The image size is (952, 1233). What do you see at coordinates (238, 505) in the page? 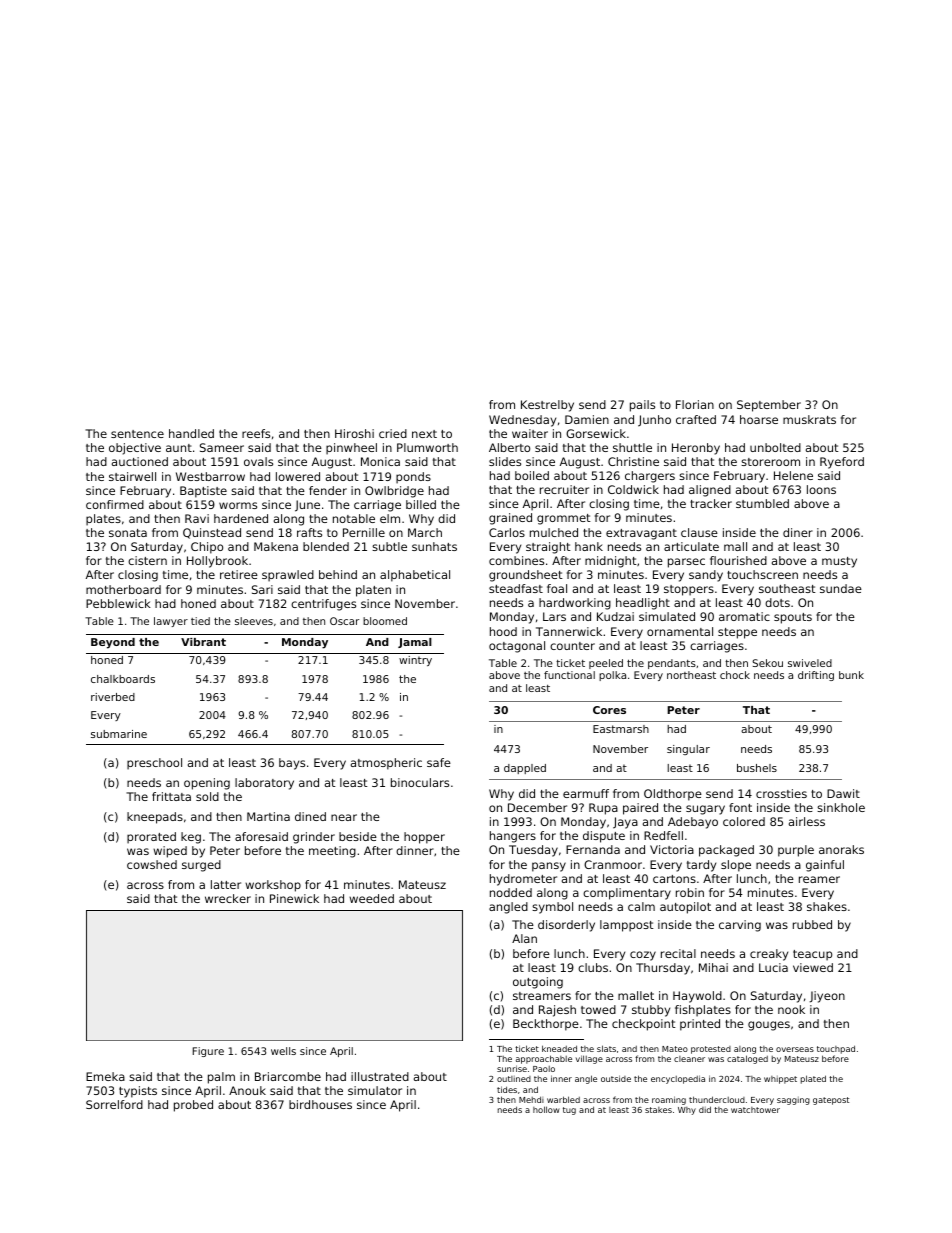
I see `worms` at bounding box center [238, 505].
